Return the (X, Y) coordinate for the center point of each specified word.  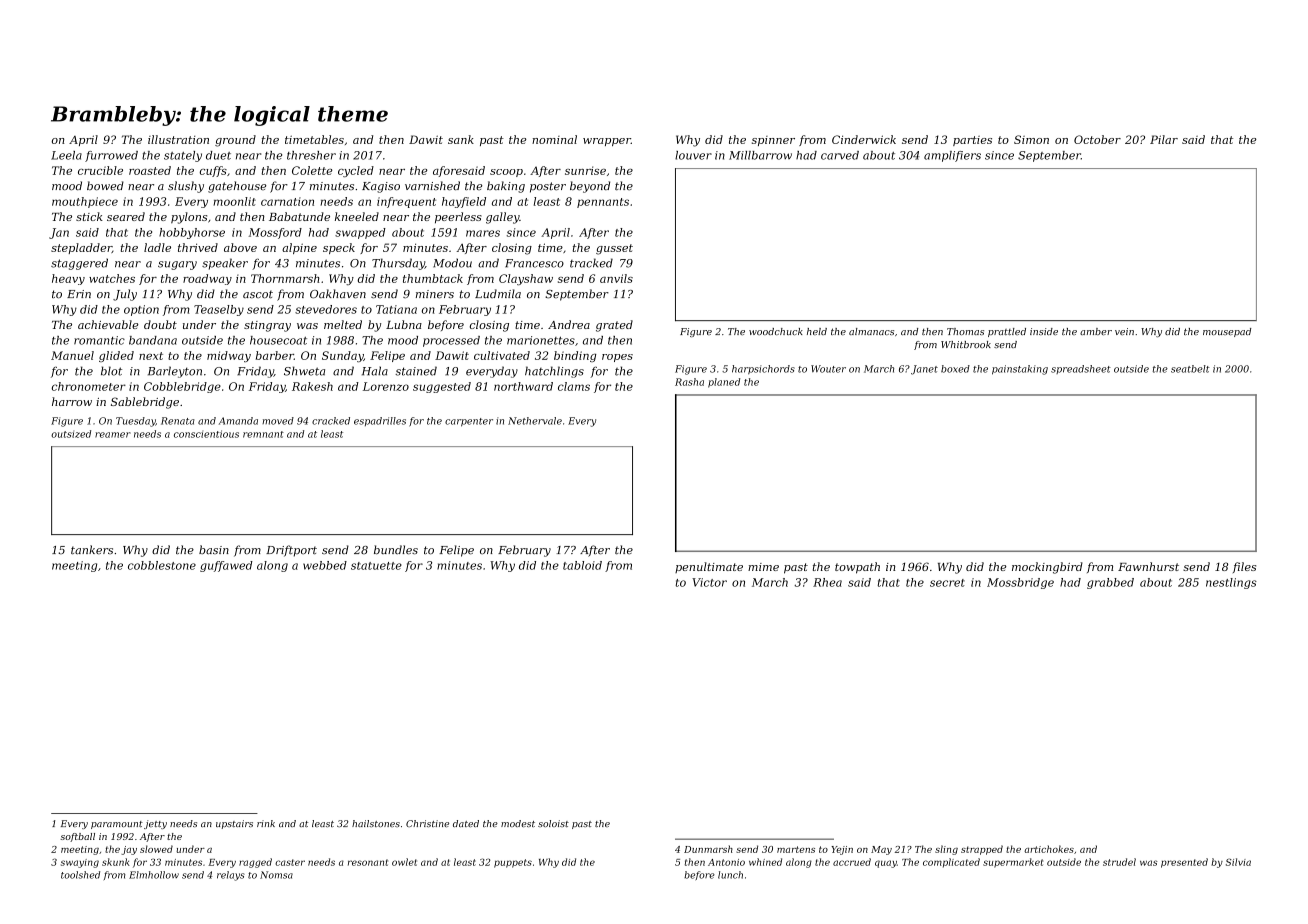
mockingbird (1047, 568)
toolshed (80, 875)
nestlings (1231, 583)
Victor (709, 582)
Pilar (1164, 139)
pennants (603, 203)
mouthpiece (85, 202)
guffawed (226, 566)
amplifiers (952, 156)
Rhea (827, 582)
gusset (614, 249)
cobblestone (162, 565)
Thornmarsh (285, 278)
